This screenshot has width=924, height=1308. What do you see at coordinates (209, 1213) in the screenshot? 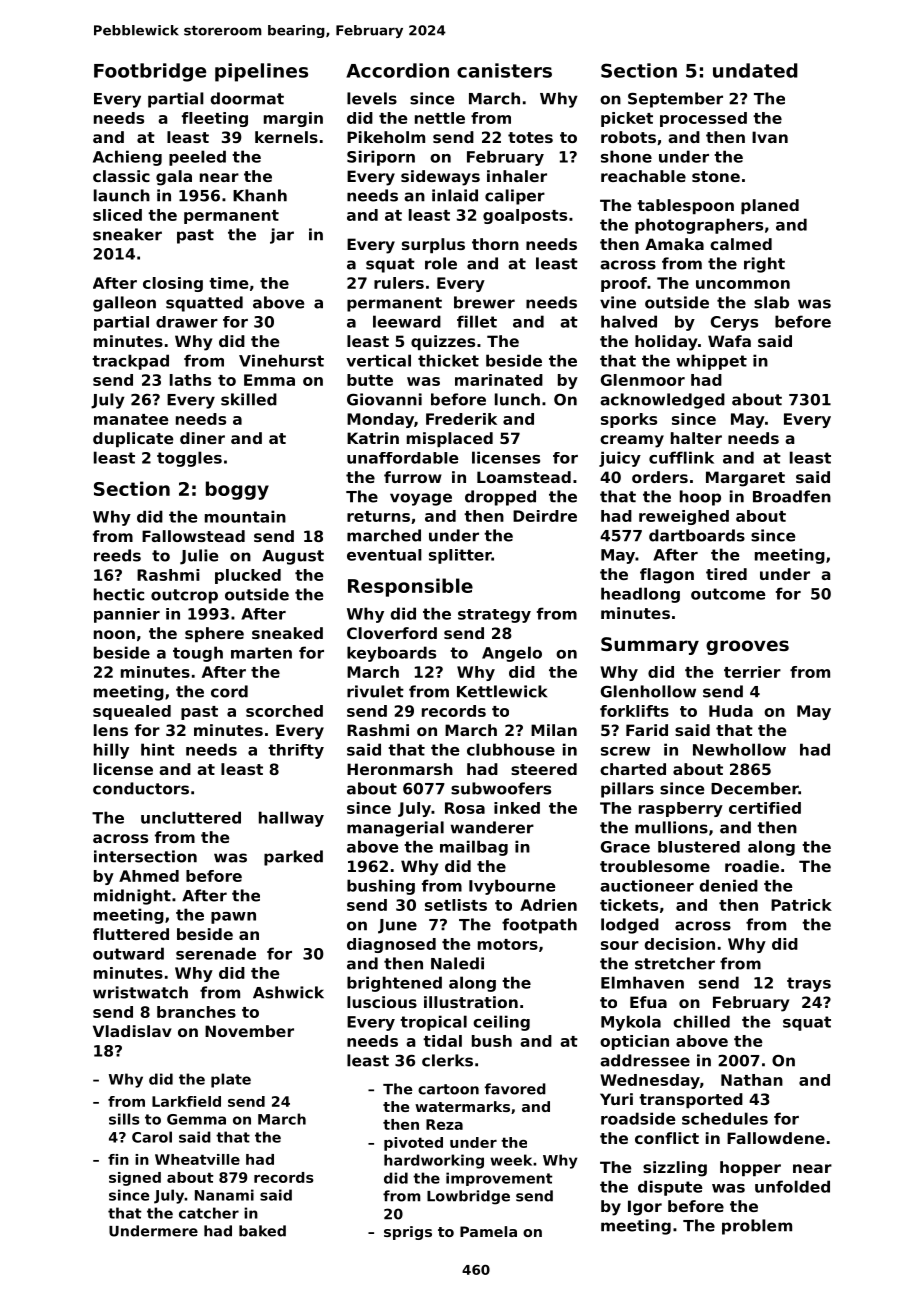
I see `catcher` at bounding box center [209, 1213].
